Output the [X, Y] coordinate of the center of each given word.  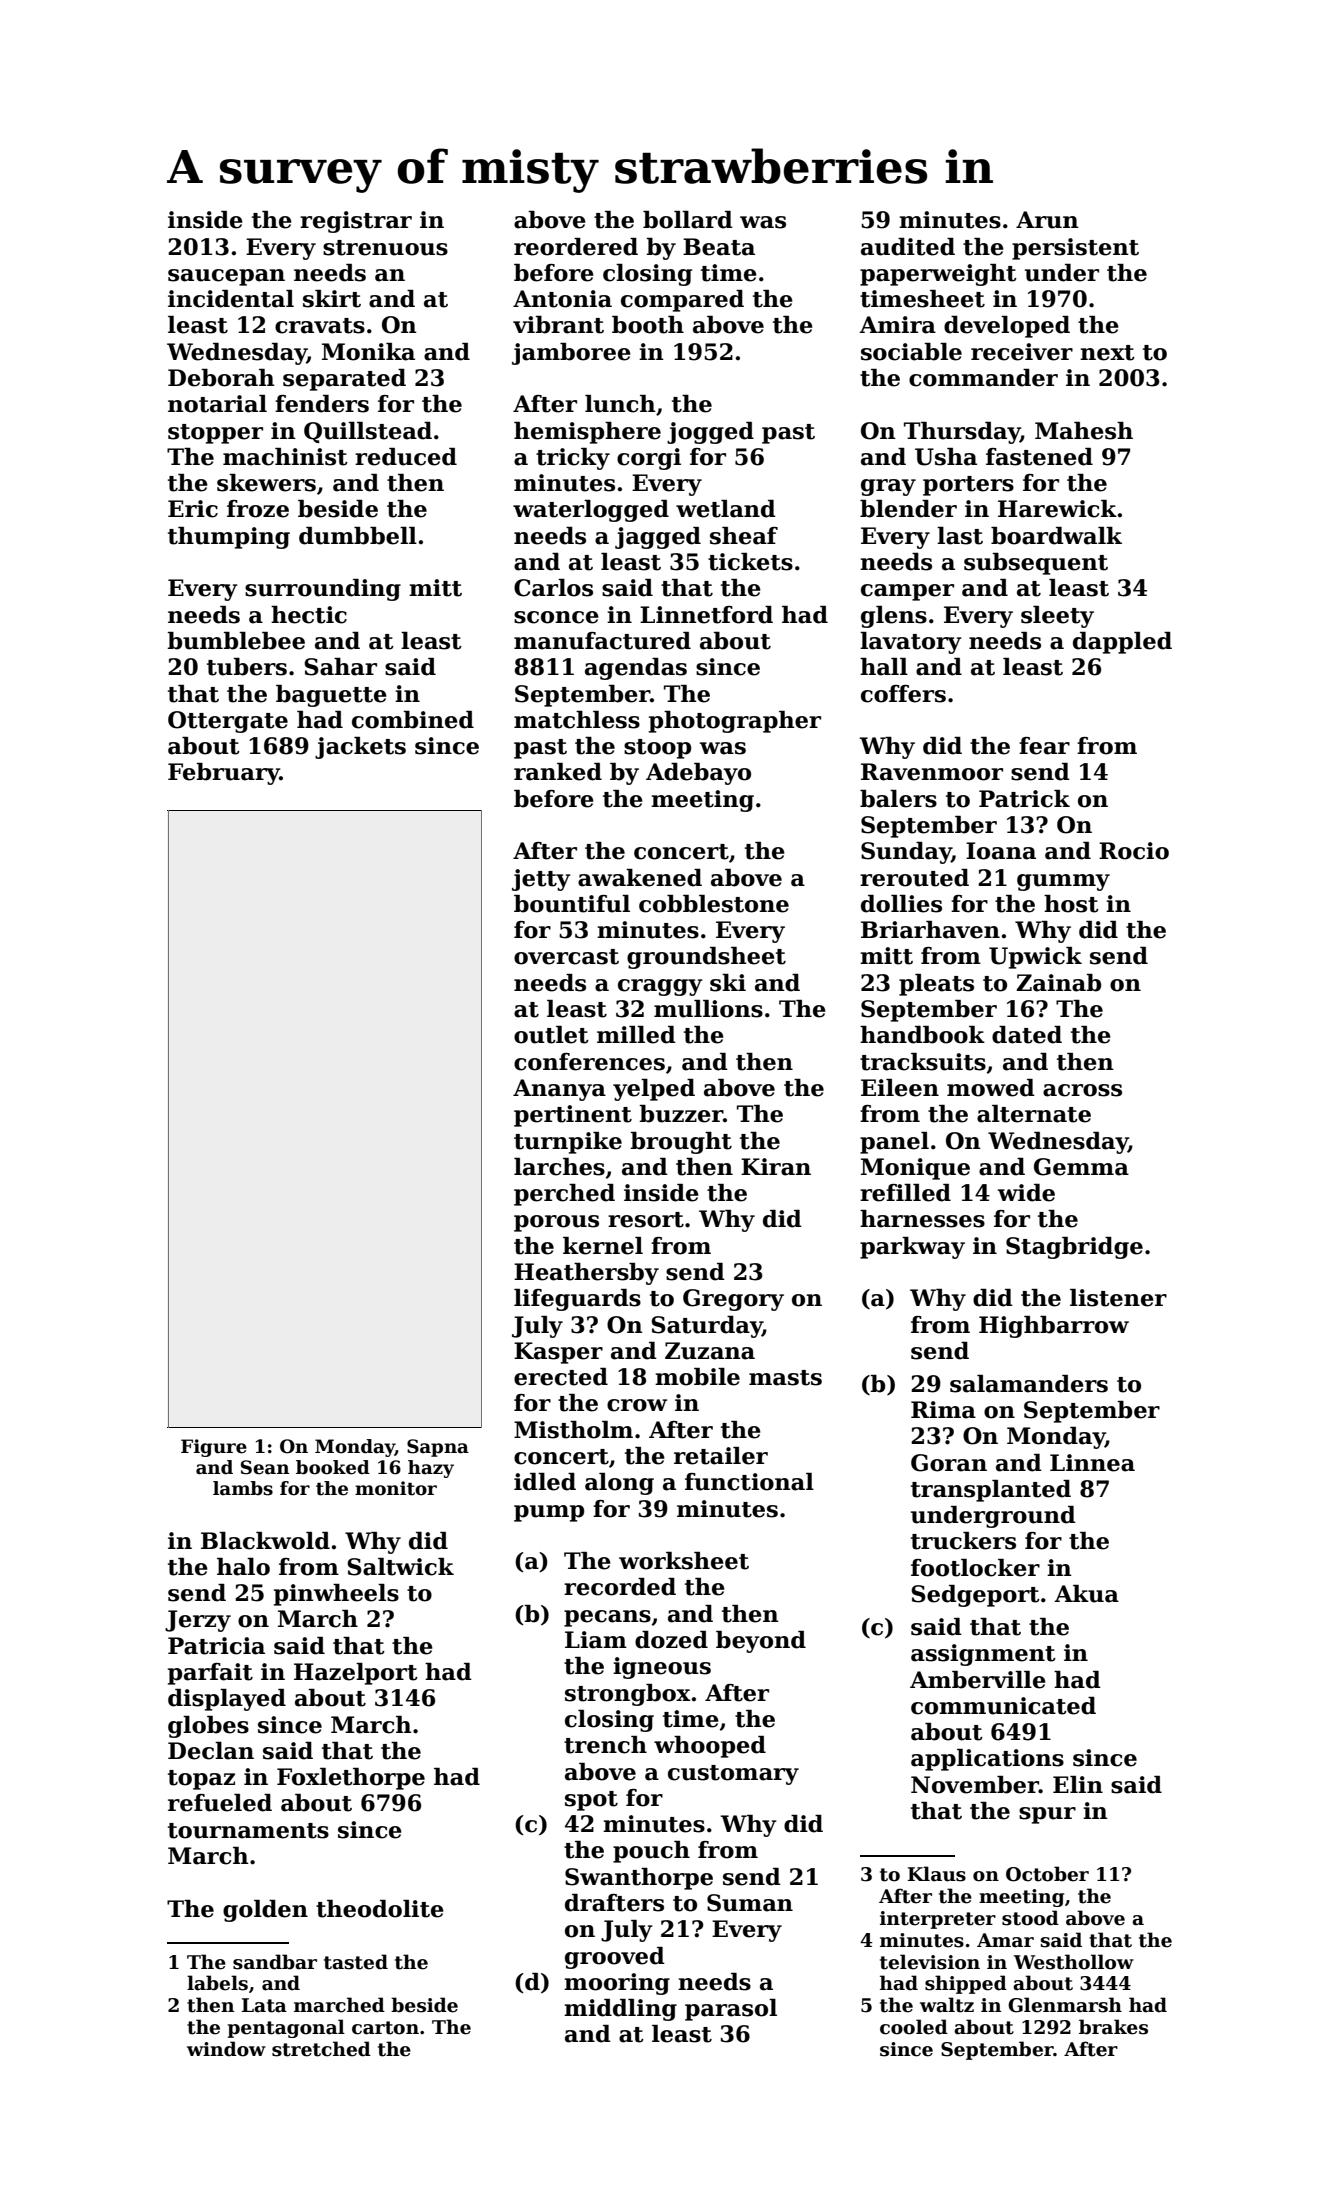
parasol [731, 2010]
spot [591, 1801]
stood [1030, 1918]
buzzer [681, 1114]
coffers [903, 694]
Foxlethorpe [351, 1779]
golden [265, 1911]
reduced [406, 457]
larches [559, 1167]
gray [888, 487]
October [1047, 1874]
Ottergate [228, 722]
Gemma [1081, 1167]
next [1107, 353]
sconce [556, 617]
